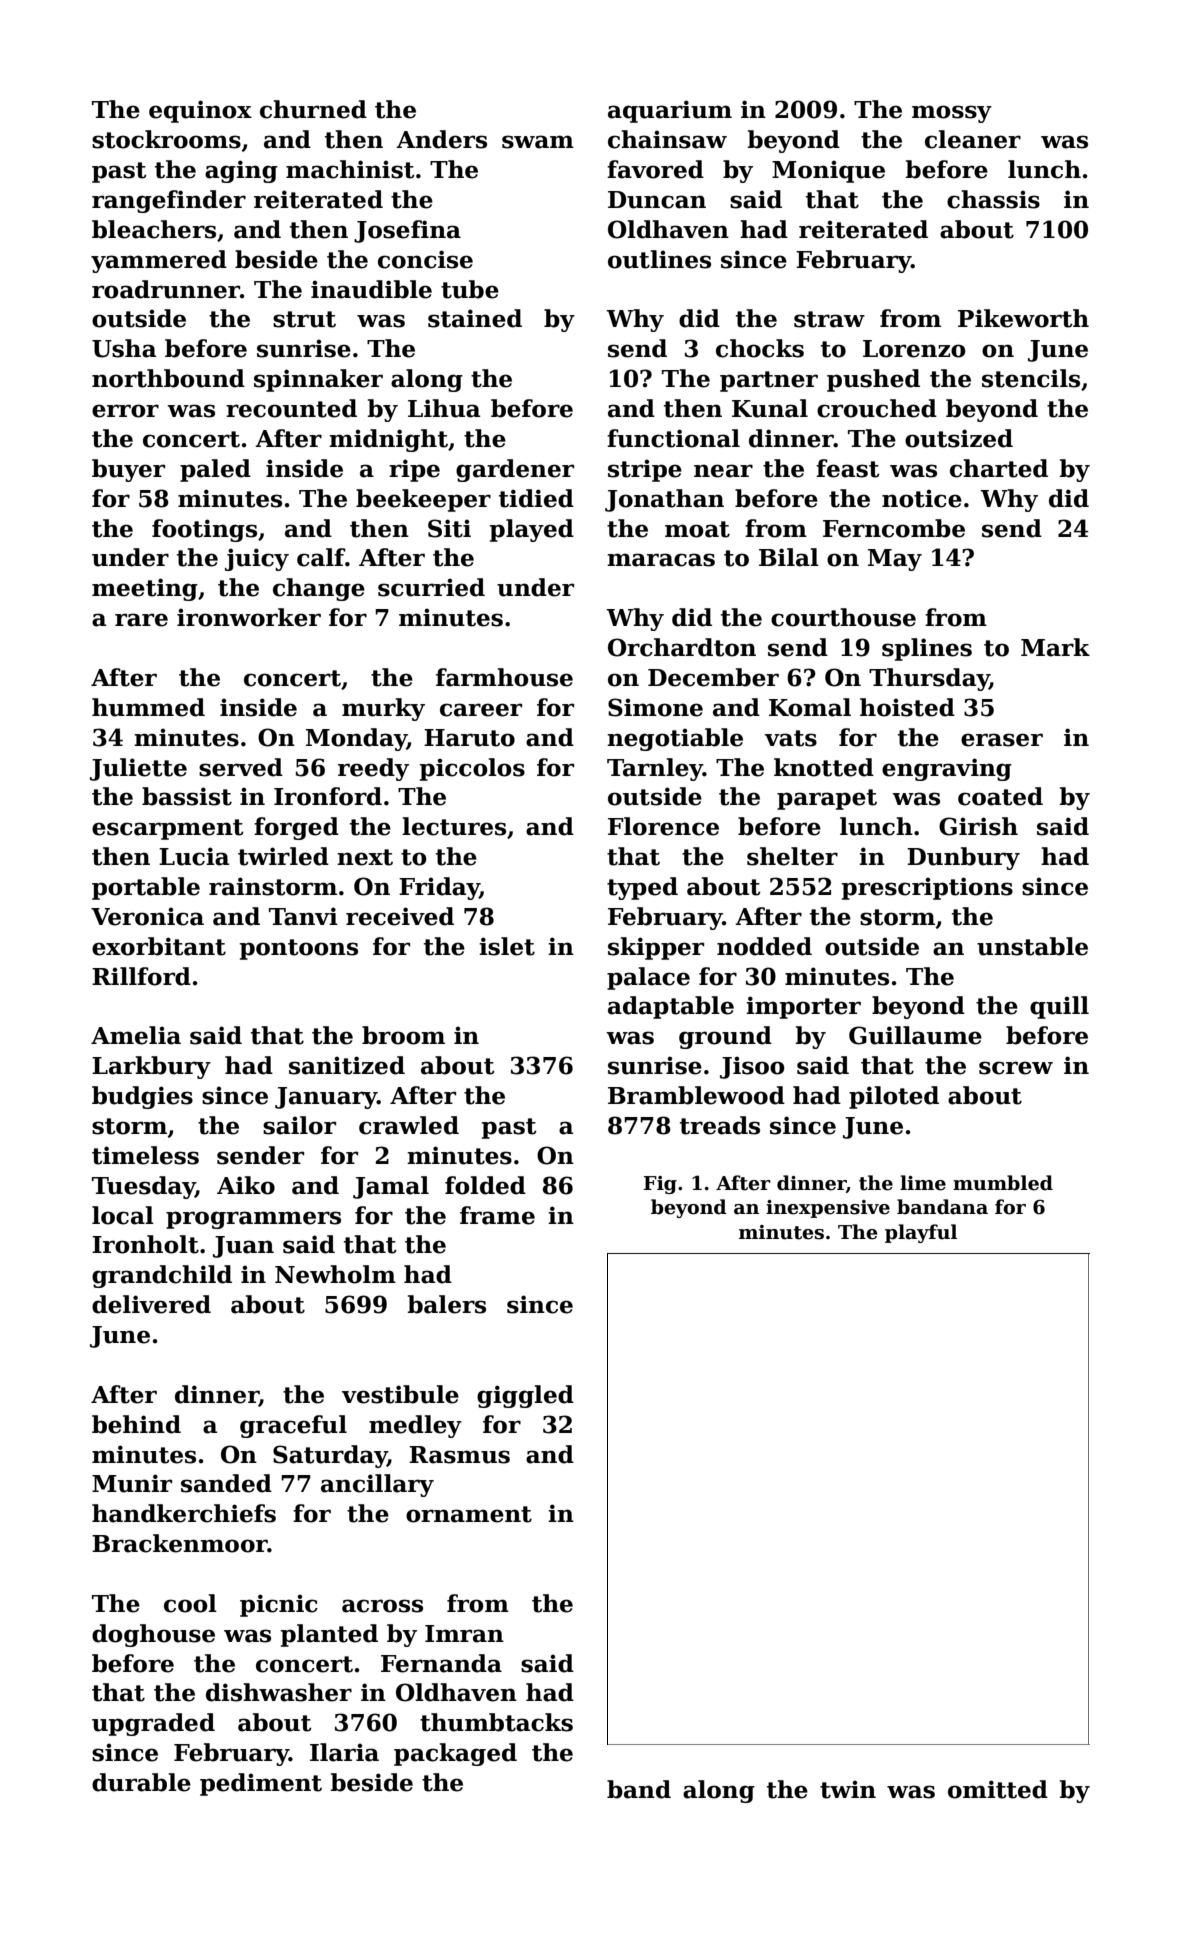  What do you see at coordinates (124, 348) in the document?
I see `Usha` at bounding box center [124, 348].
